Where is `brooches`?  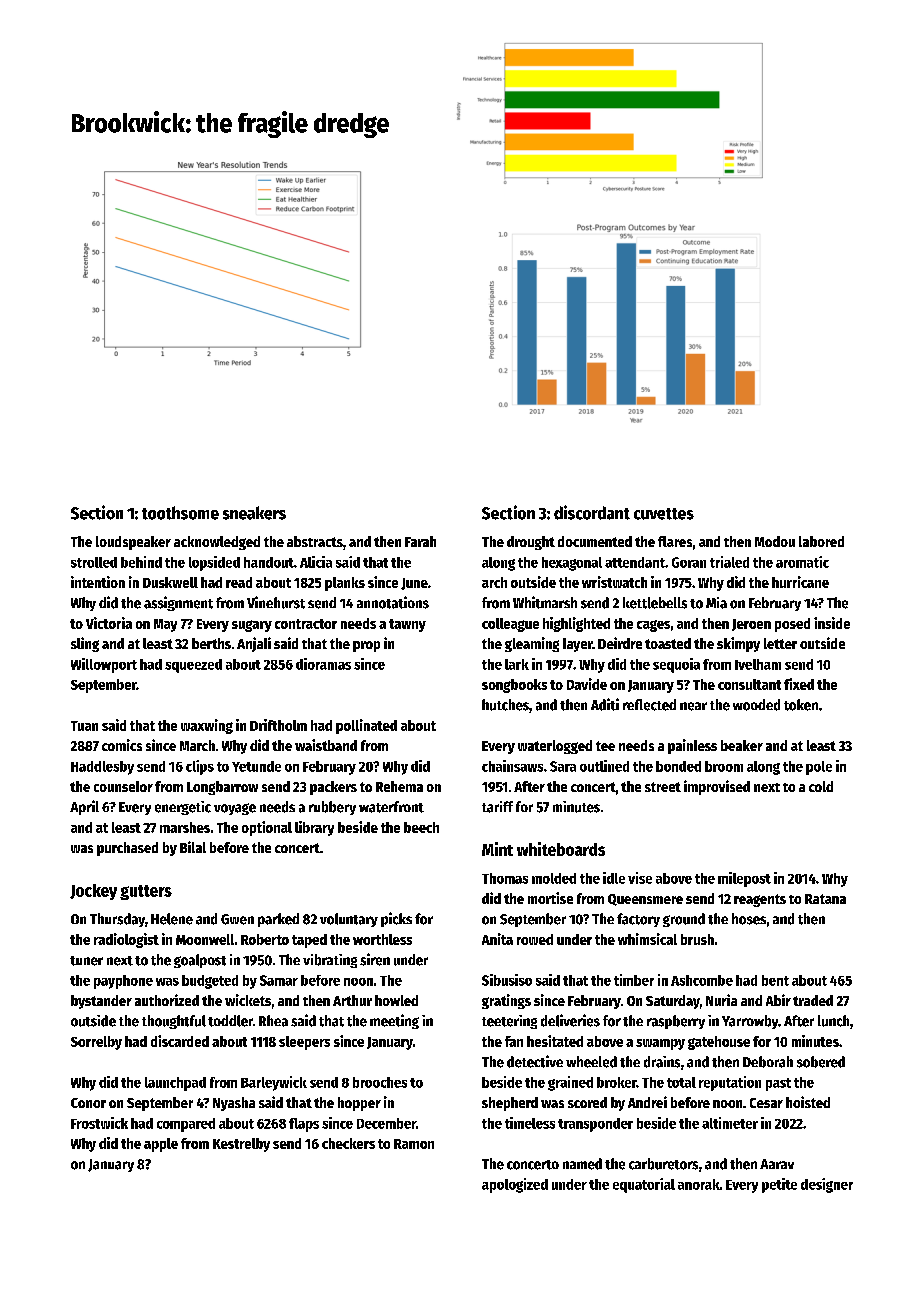 brooches is located at coordinates (380, 1082).
